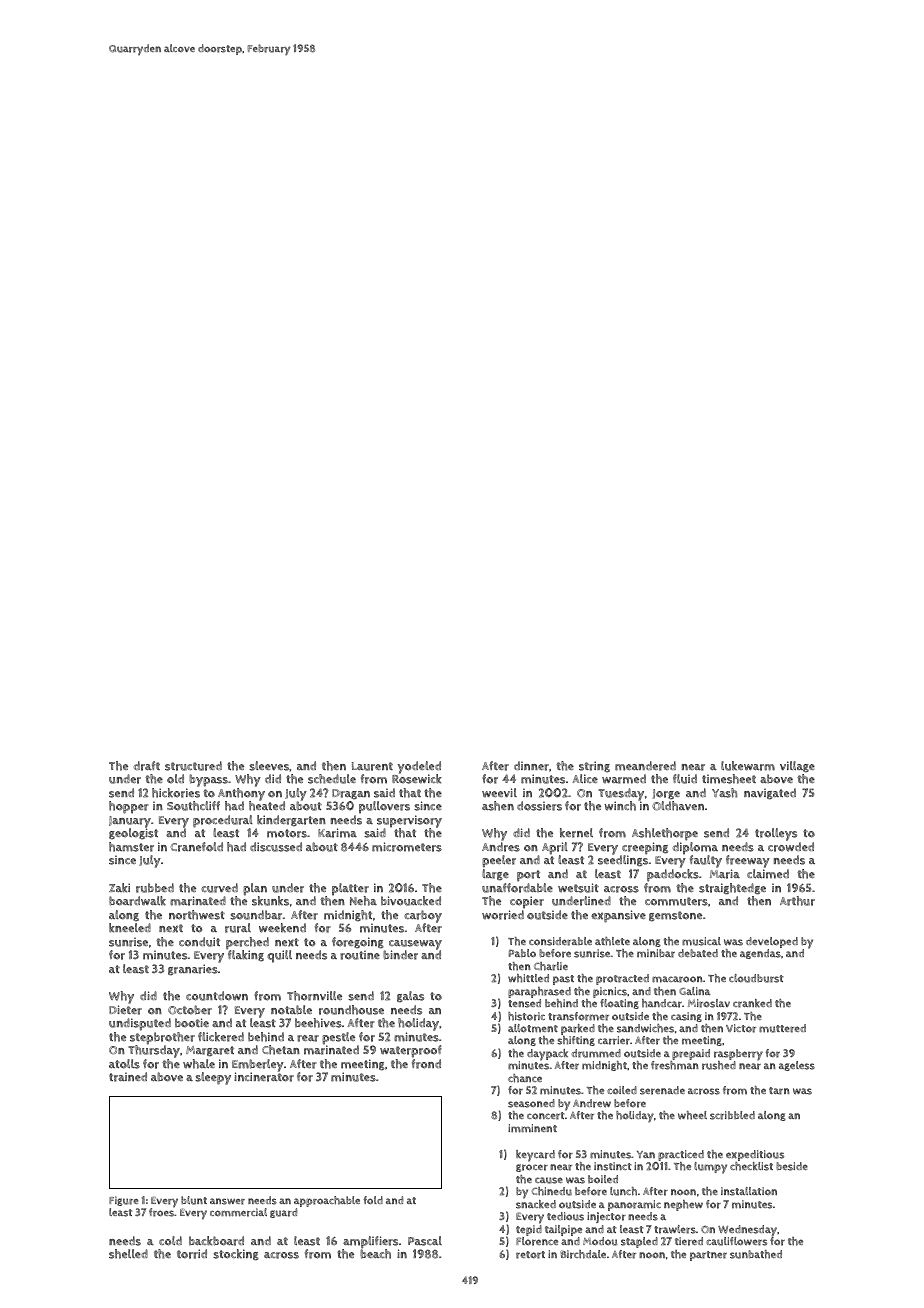 The width and height of the page is (924, 1308). I want to click on considerable, so click(560, 941).
